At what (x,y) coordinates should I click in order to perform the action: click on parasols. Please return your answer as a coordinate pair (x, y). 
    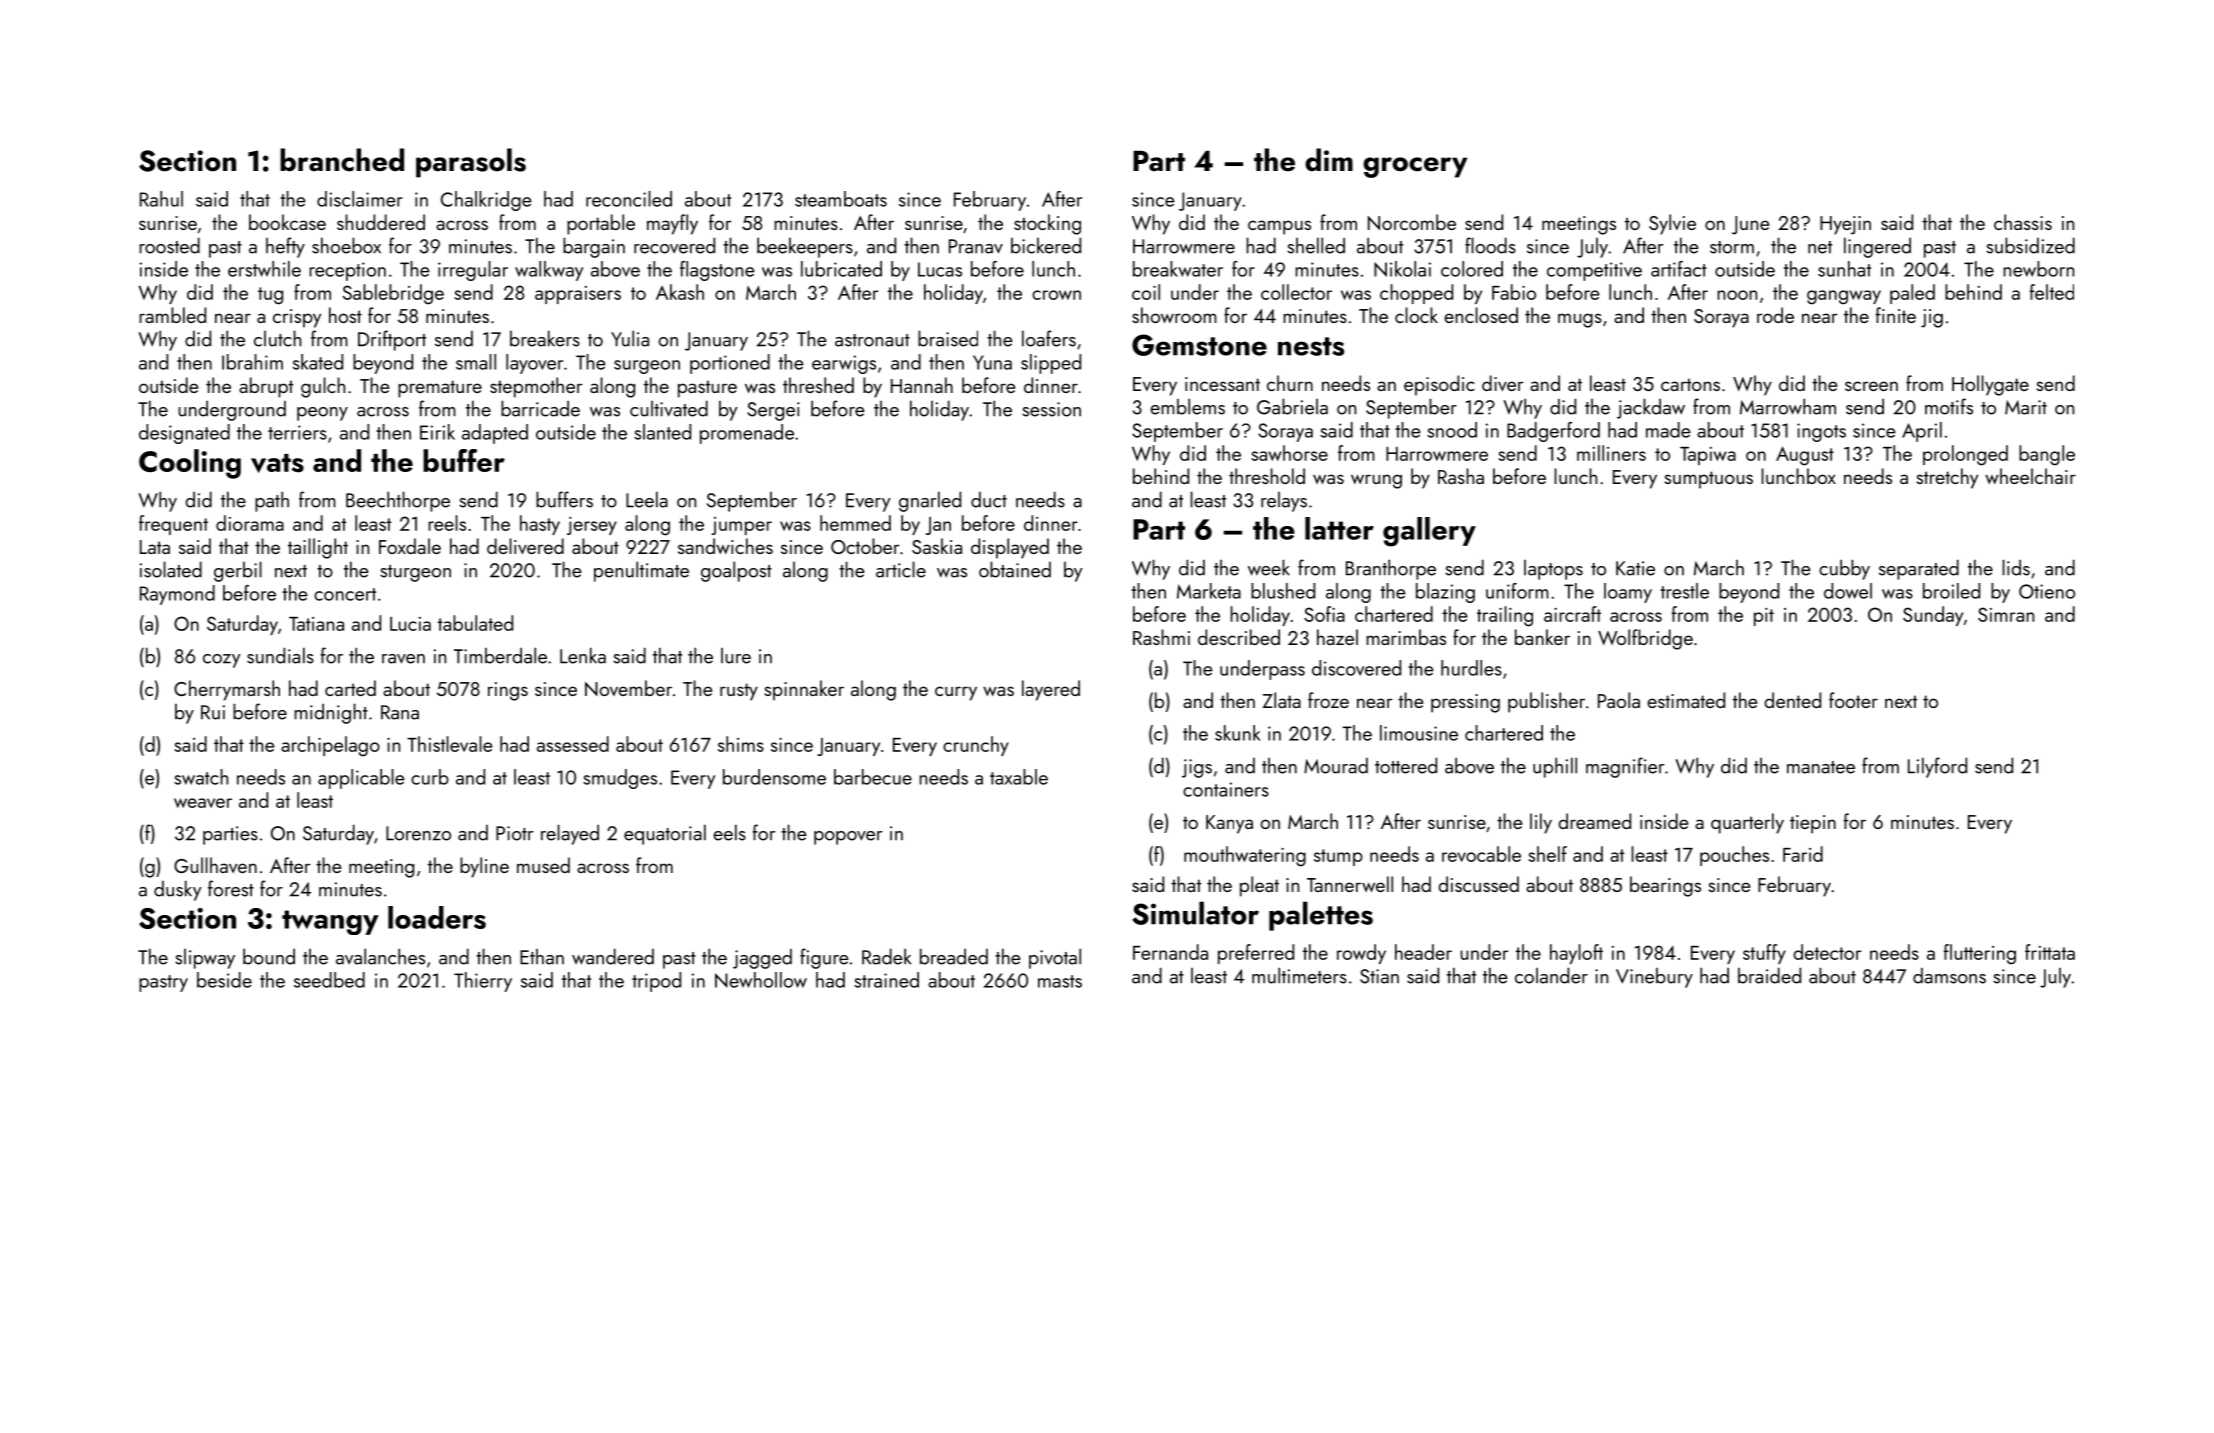
    Looking at the image, I should click on (471, 163).
